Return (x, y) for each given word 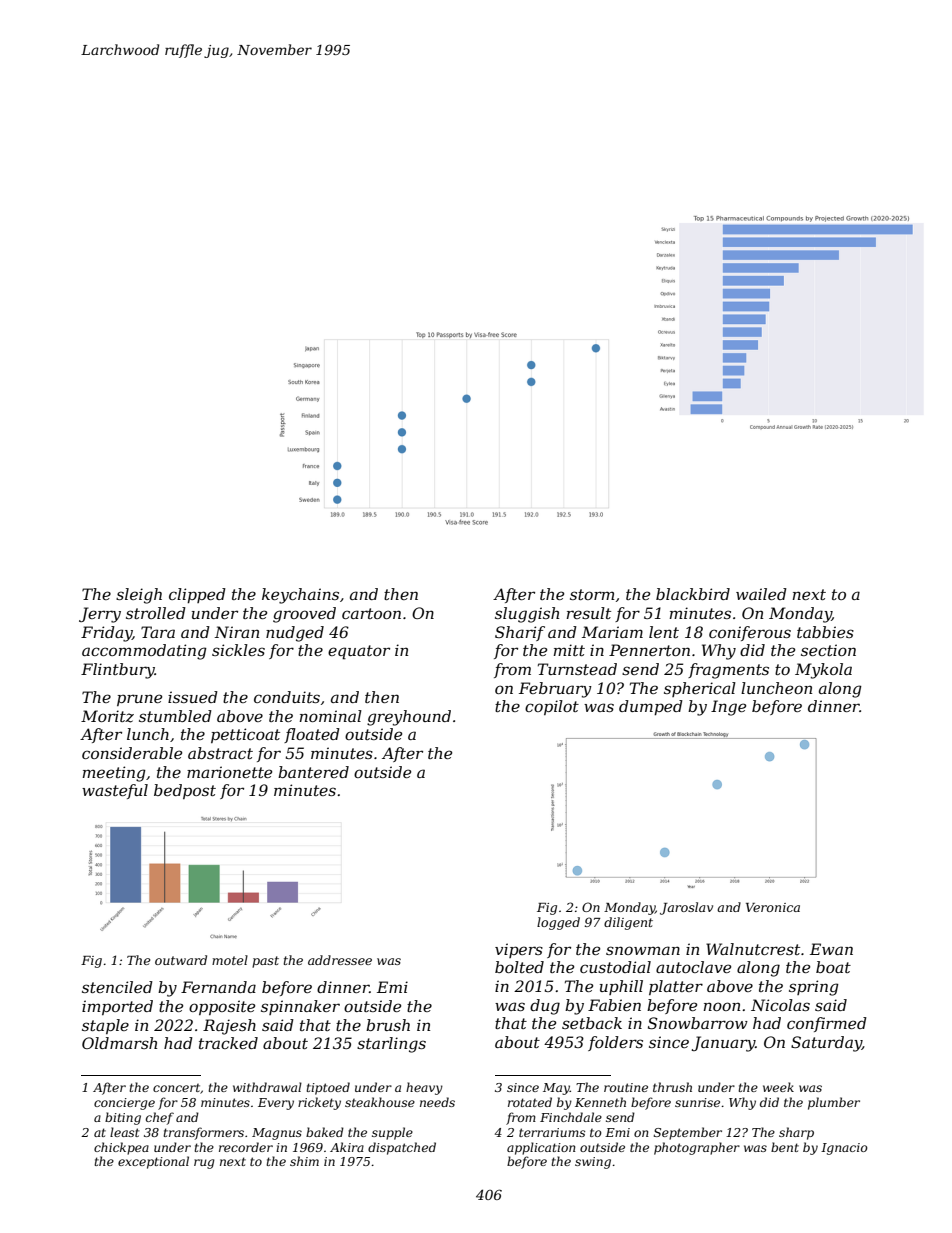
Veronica (773, 907)
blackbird (693, 594)
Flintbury (118, 671)
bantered (313, 772)
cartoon (371, 613)
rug (204, 1164)
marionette (229, 772)
